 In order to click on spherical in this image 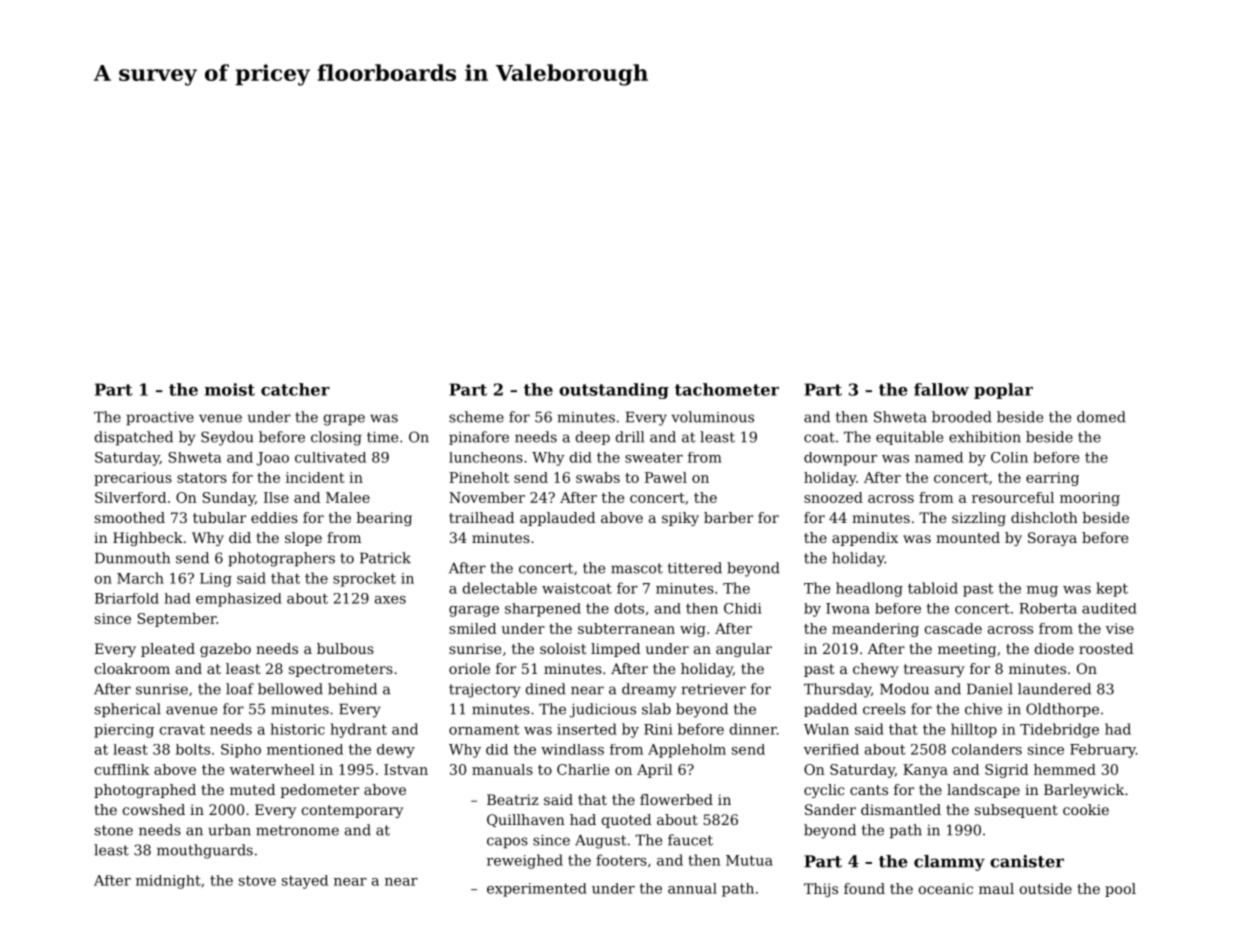, I will do `click(128, 710)`.
